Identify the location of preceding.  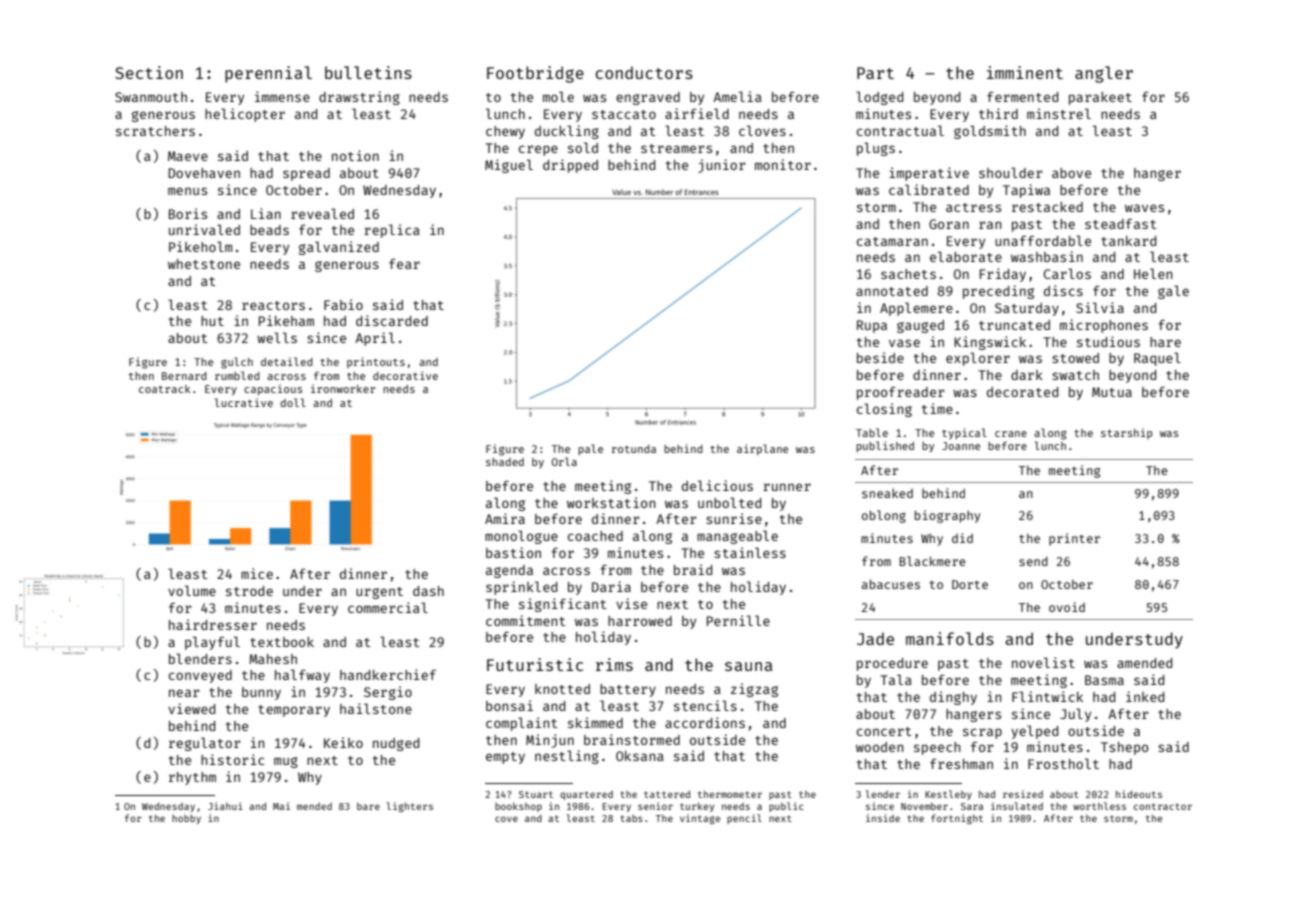
(998, 292).
